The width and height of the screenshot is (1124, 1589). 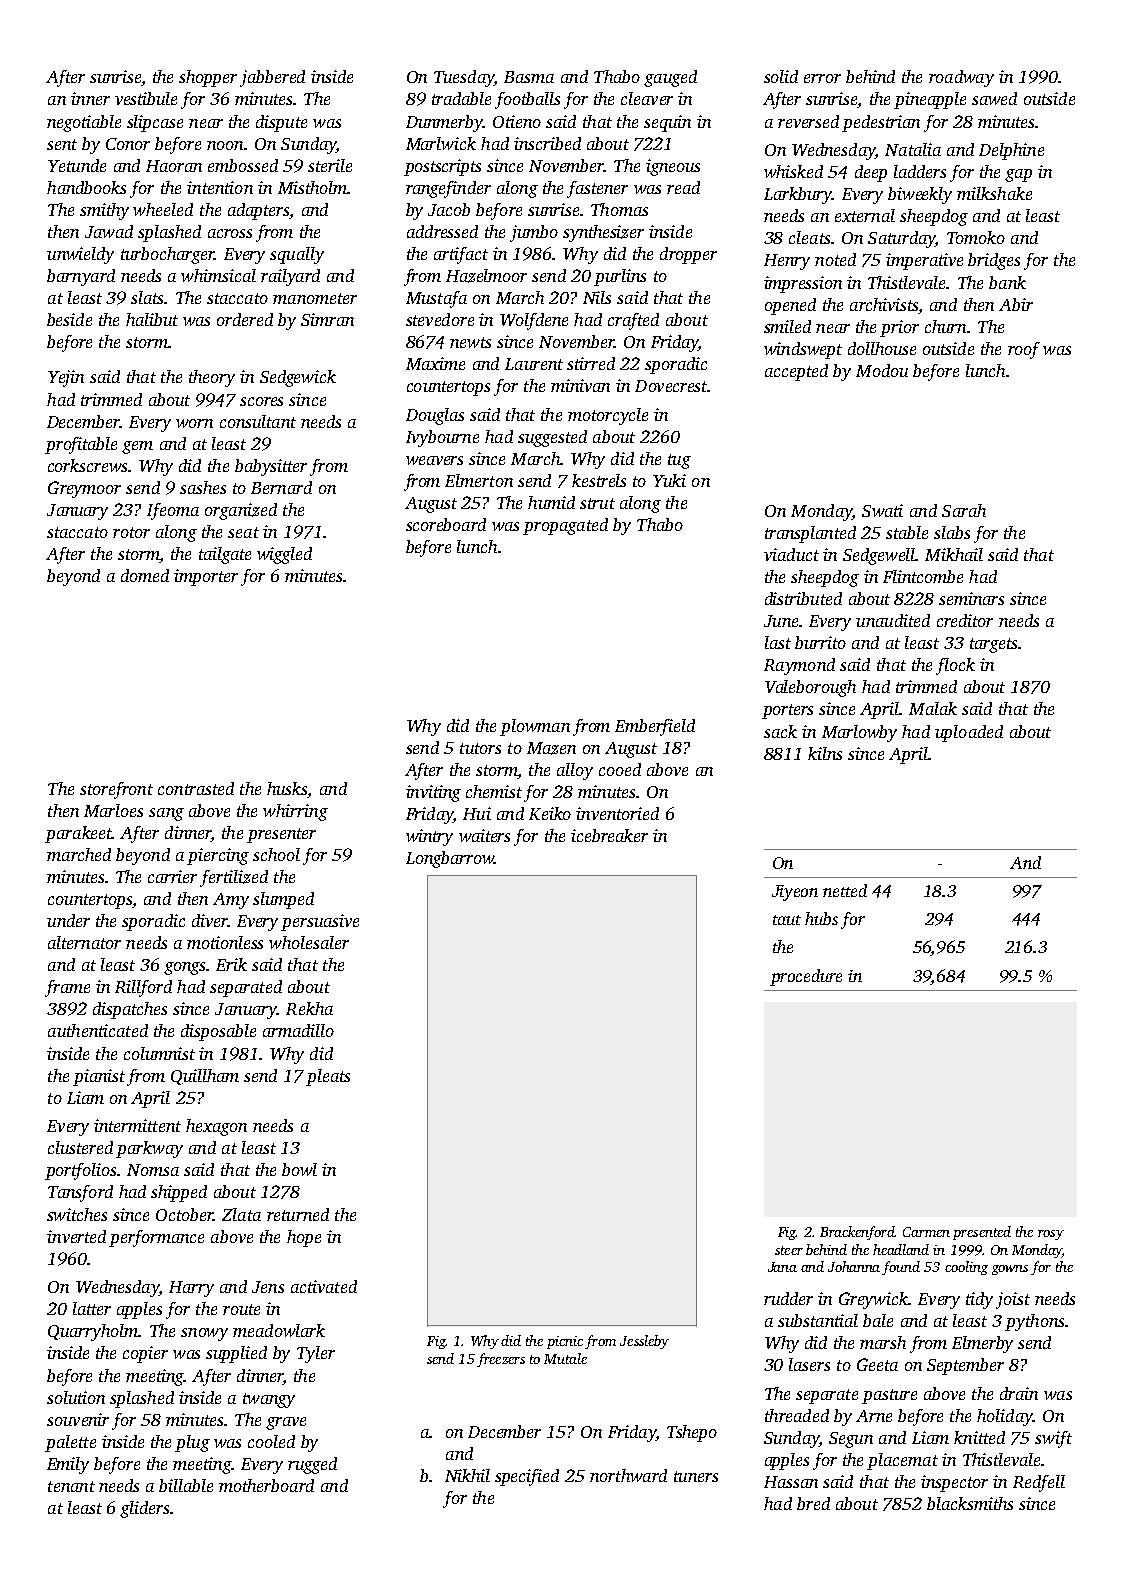 What do you see at coordinates (467, 1475) in the screenshot?
I see `Nikhil` at bounding box center [467, 1475].
